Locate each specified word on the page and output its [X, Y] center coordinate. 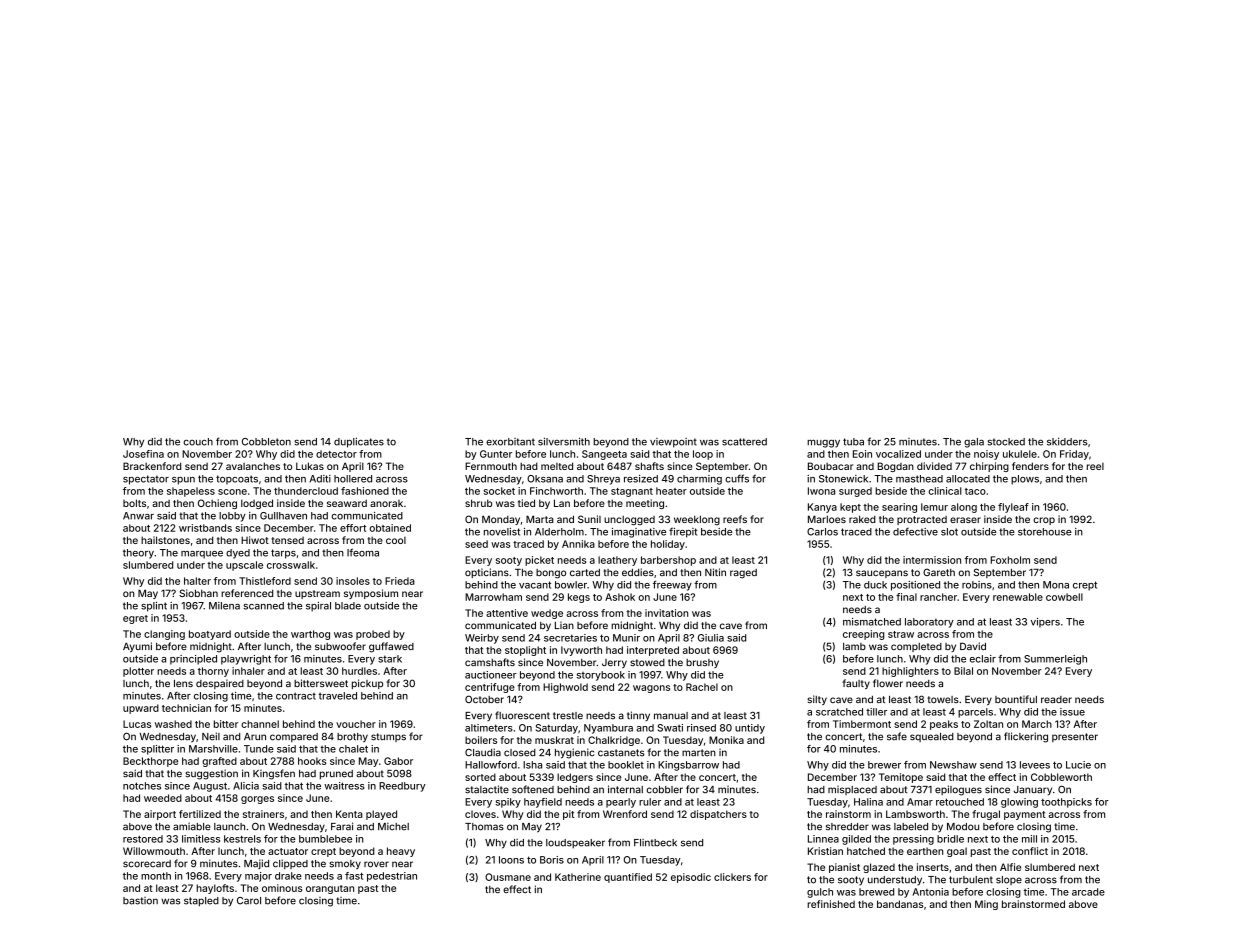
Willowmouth [154, 851]
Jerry [614, 663]
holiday [668, 545]
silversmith [564, 441]
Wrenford [625, 814]
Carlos [822, 532]
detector [336, 454]
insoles [353, 581]
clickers [732, 877]
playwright [246, 660]
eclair [983, 659]
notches [142, 786]
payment [1025, 815]
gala [974, 443]
